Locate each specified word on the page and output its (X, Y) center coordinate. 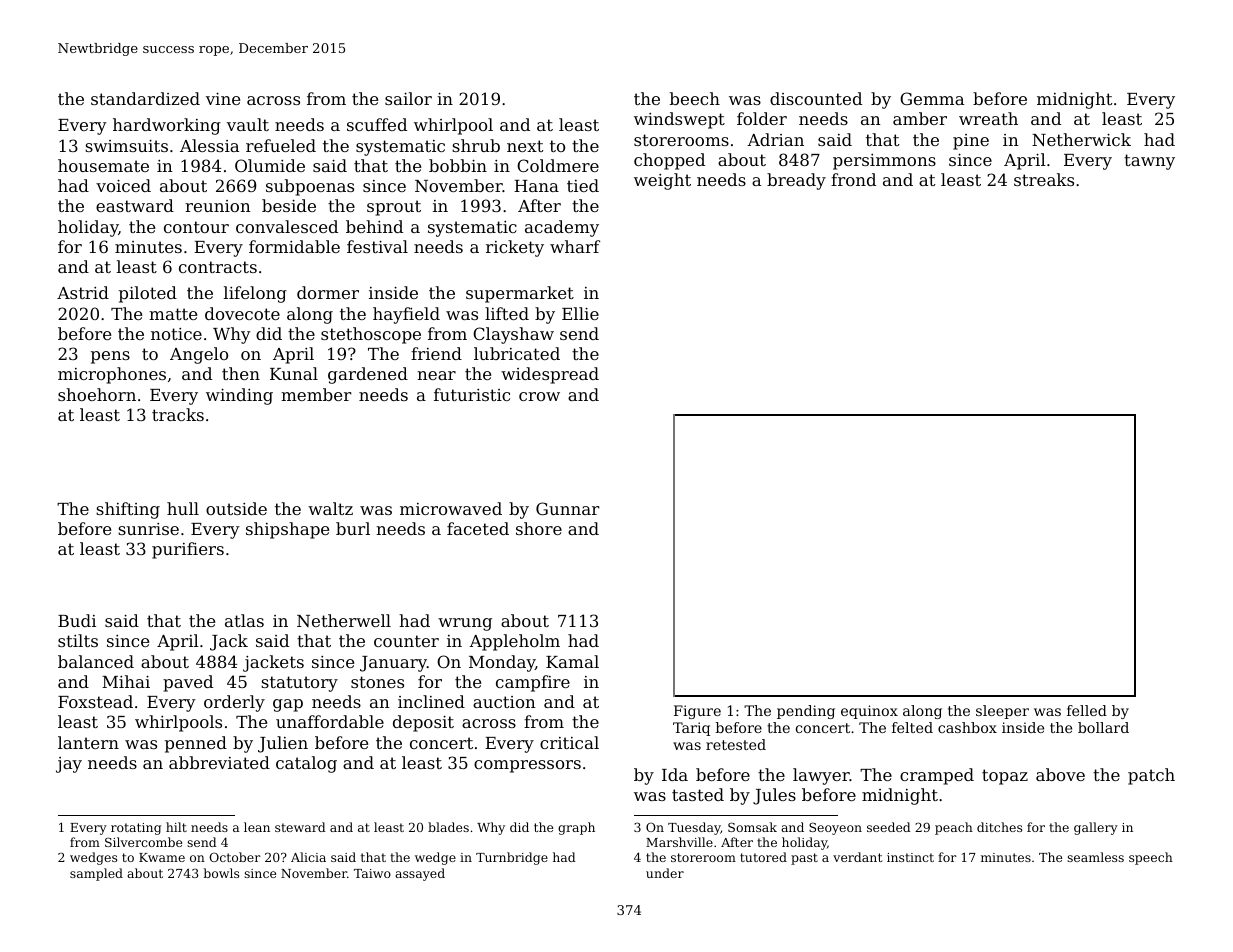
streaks (1044, 179)
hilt (176, 827)
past (804, 859)
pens (110, 357)
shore (539, 528)
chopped (669, 161)
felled (1087, 710)
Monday (502, 663)
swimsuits (126, 145)
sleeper (1002, 712)
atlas (244, 620)
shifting (128, 510)
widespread (550, 375)
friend (436, 353)
